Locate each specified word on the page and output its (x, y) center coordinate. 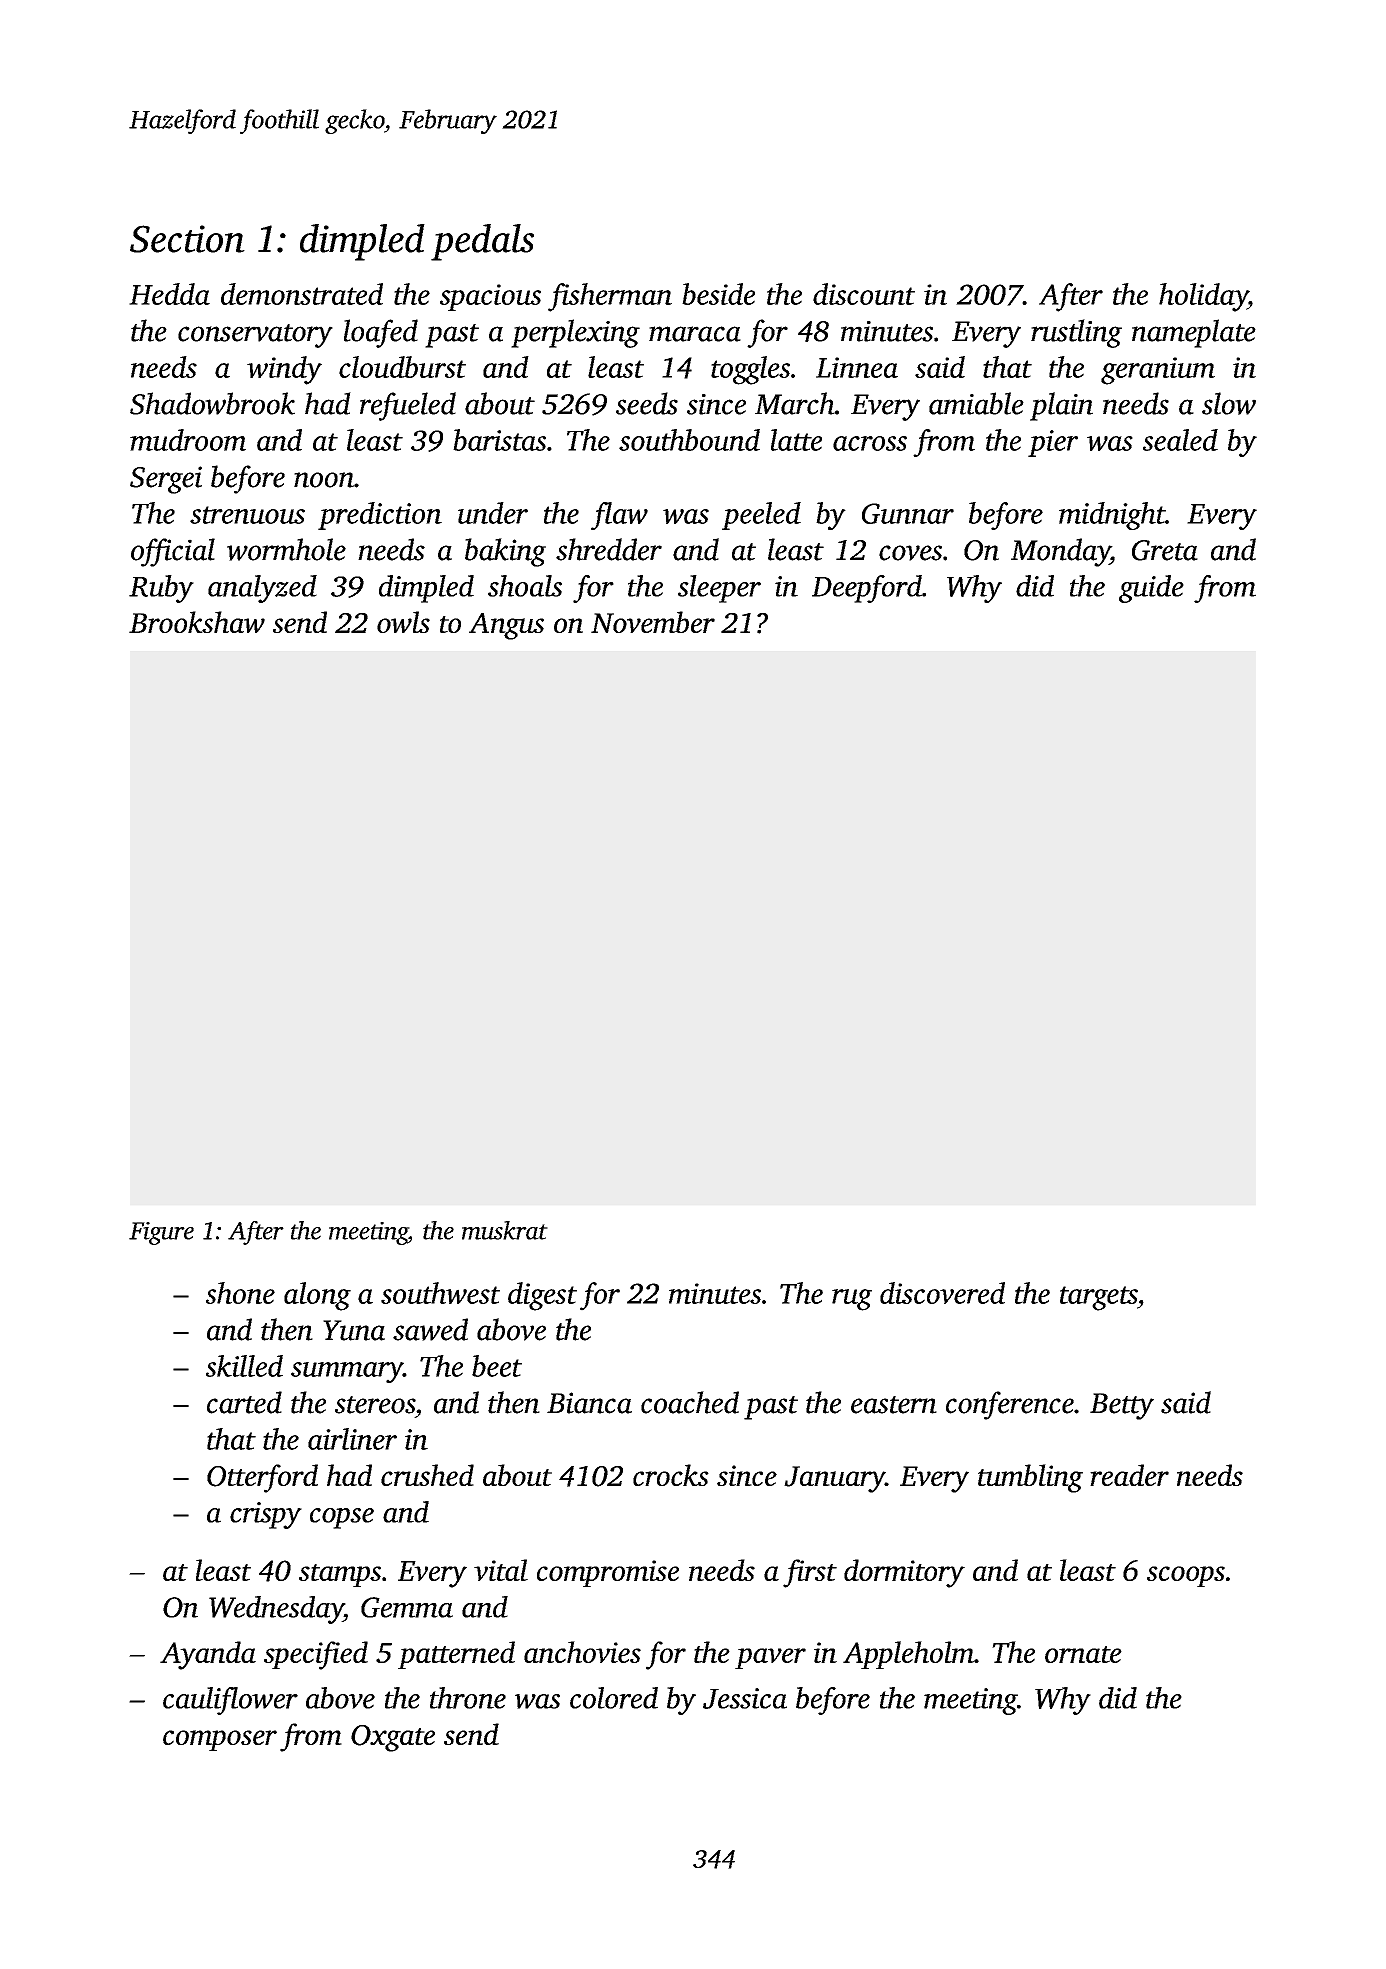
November (653, 622)
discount (864, 294)
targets (1098, 1298)
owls (403, 622)
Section (187, 239)
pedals (482, 242)
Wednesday (276, 1610)
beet (497, 1366)
